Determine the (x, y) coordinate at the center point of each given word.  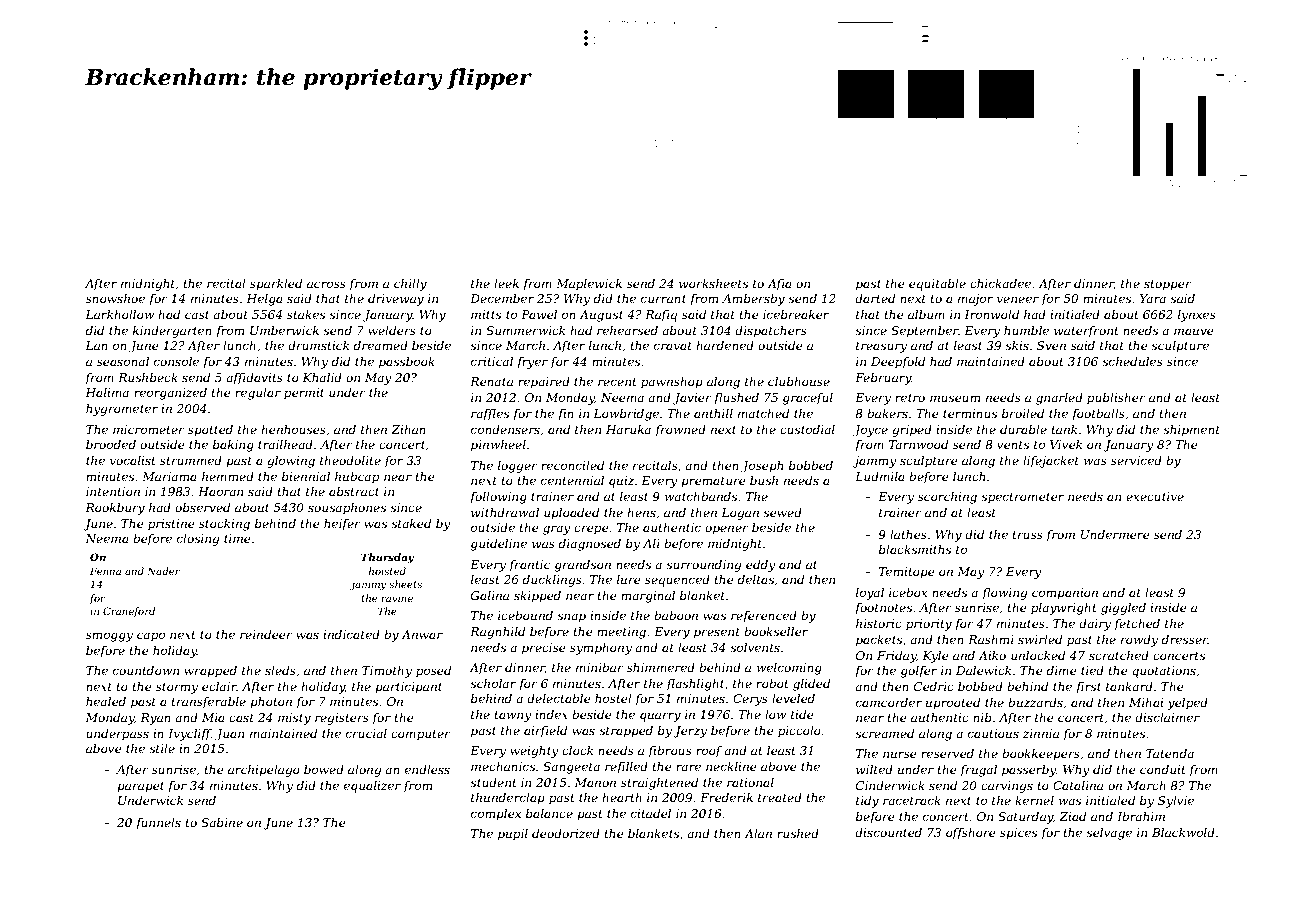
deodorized (566, 833)
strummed (191, 460)
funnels (158, 824)
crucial (366, 733)
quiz (621, 482)
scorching (947, 498)
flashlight (695, 685)
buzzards (1035, 702)
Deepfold (898, 363)
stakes (306, 314)
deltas (756, 579)
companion (1065, 594)
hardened (725, 345)
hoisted (387, 571)
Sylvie (1176, 802)
